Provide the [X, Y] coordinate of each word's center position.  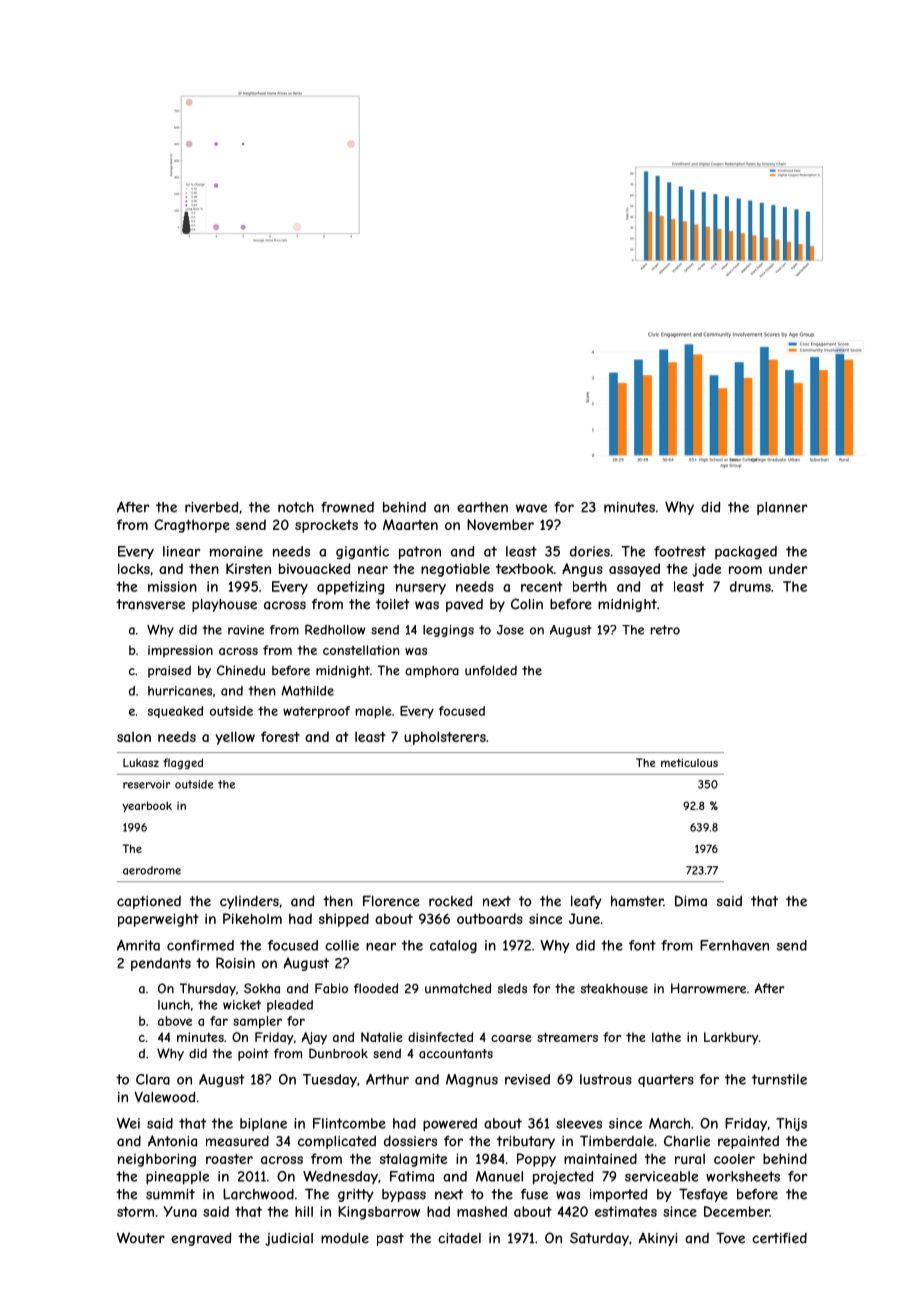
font [642, 945]
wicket [242, 1005]
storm [135, 1211]
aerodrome [152, 870]
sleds [512, 988]
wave [531, 508]
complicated [337, 1142]
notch [296, 507]
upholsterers [445, 738]
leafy [586, 902]
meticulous [689, 762]
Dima [691, 901]
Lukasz [141, 762]
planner [782, 508]
